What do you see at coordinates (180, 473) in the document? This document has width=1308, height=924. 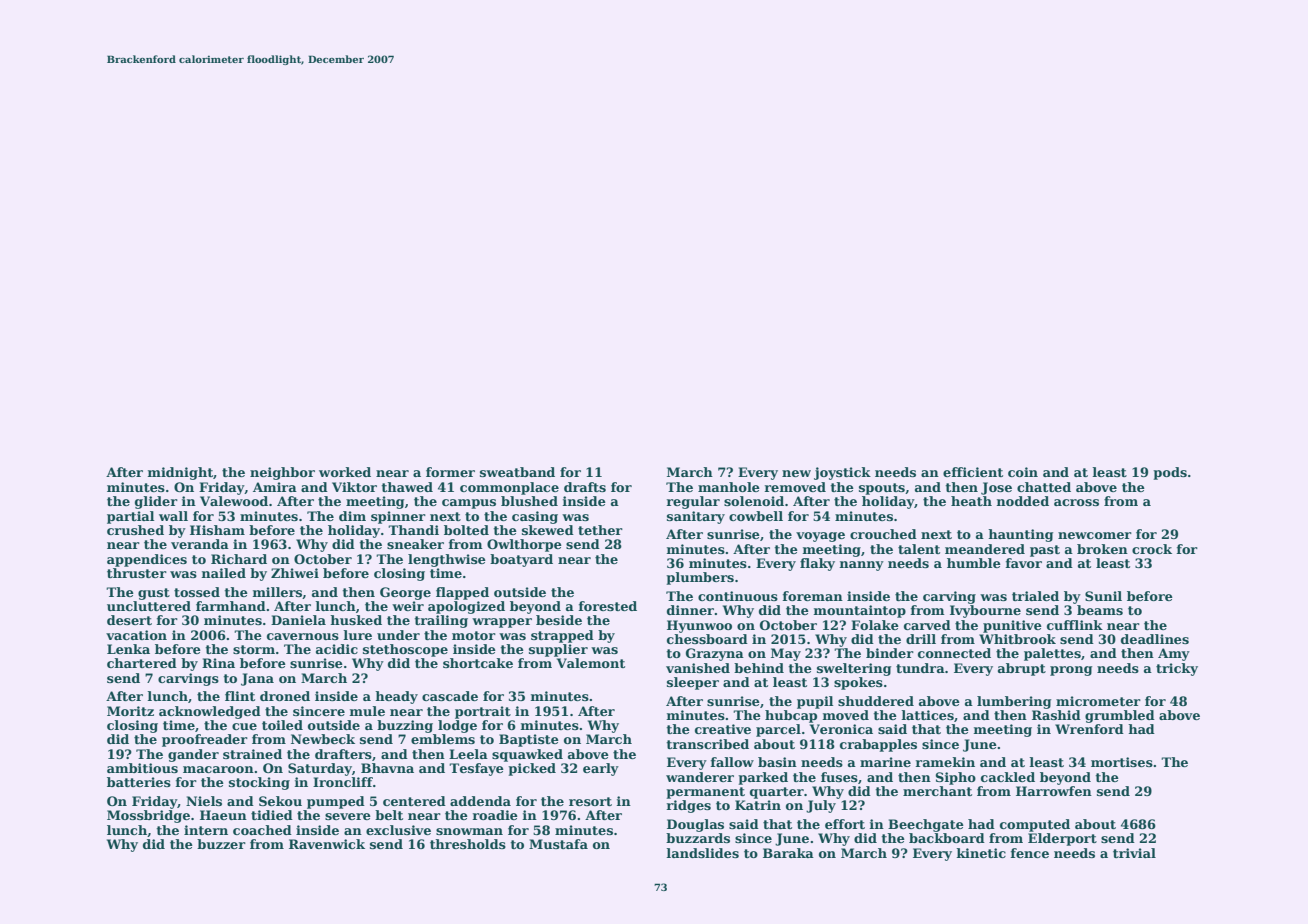 I see `midnight` at bounding box center [180, 473].
